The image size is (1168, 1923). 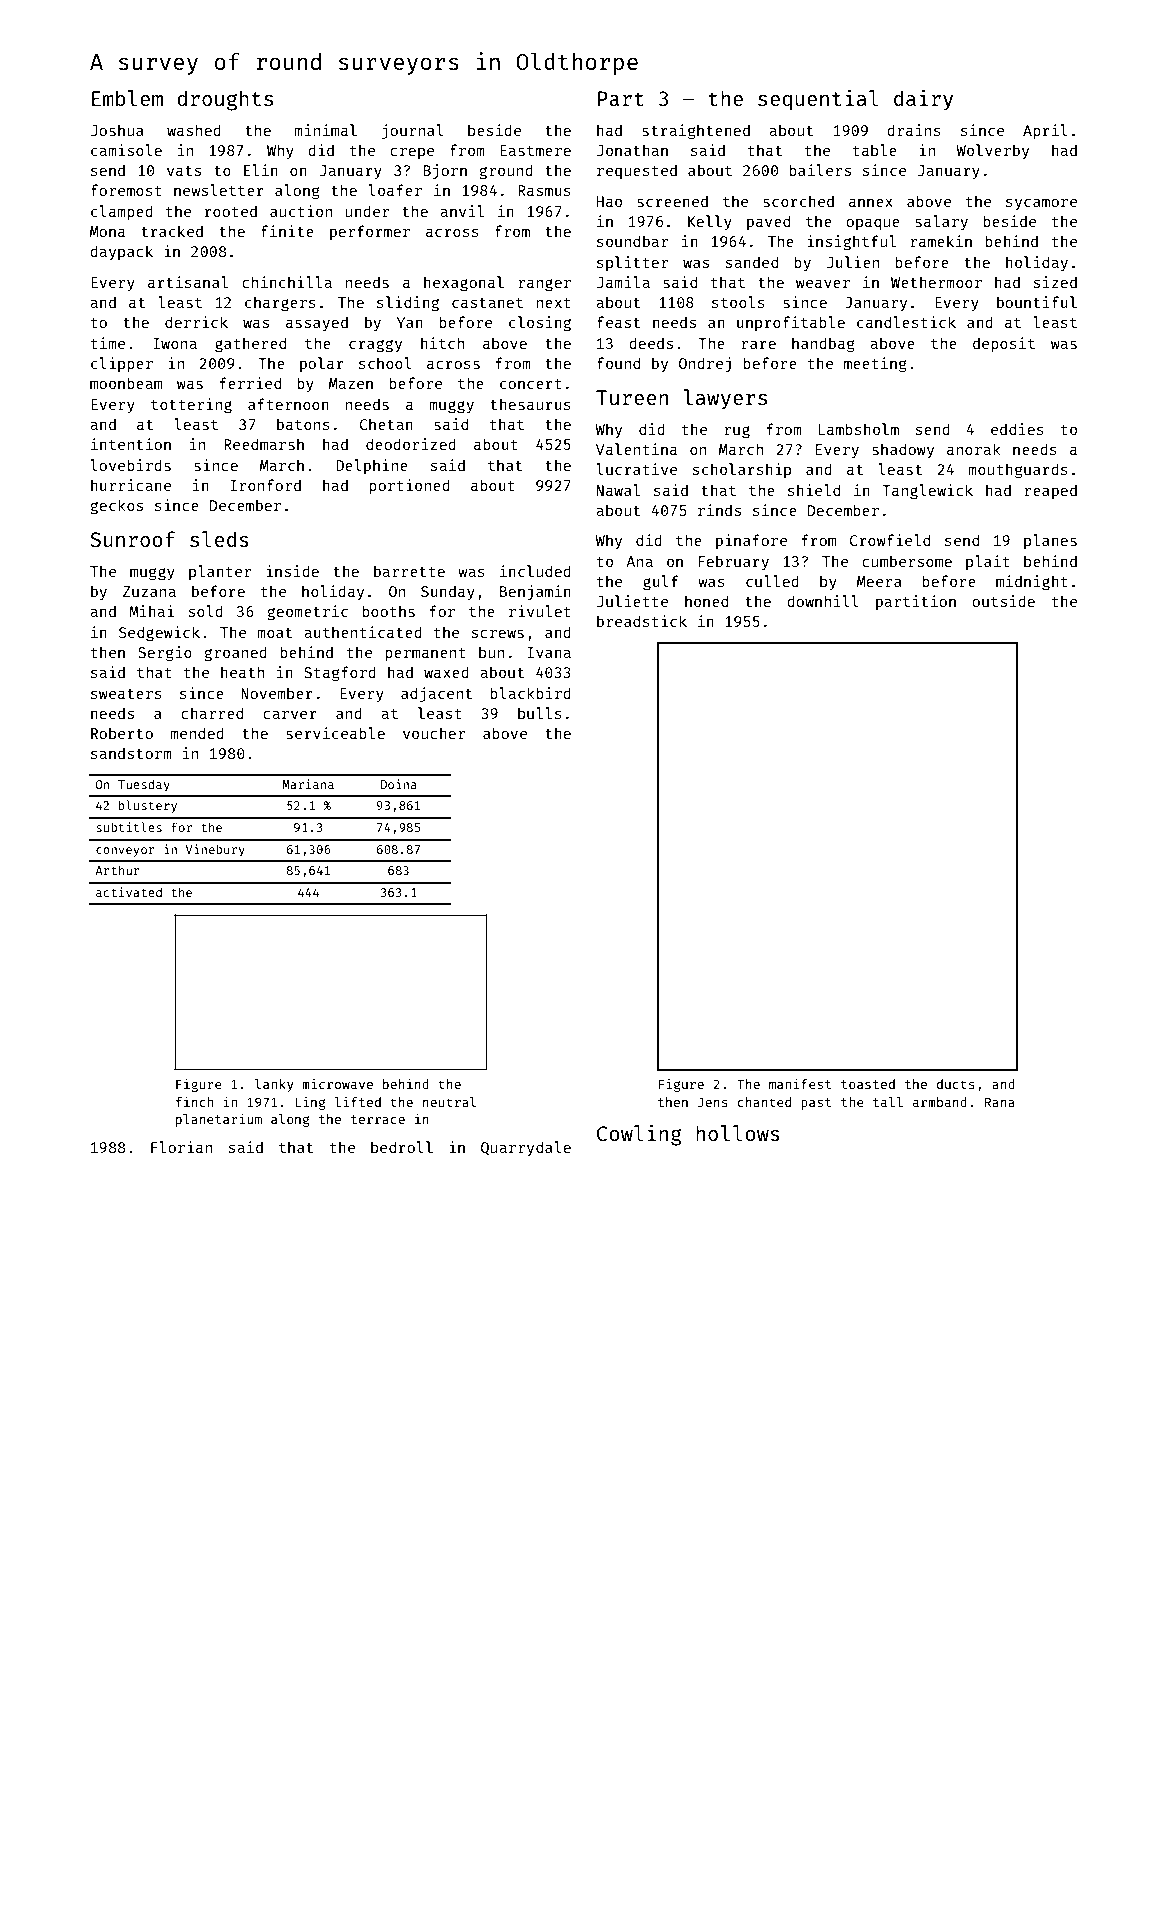 What do you see at coordinates (411, 444) in the screenshot?
I see `deodorized` at bounding box center [411, 444].
